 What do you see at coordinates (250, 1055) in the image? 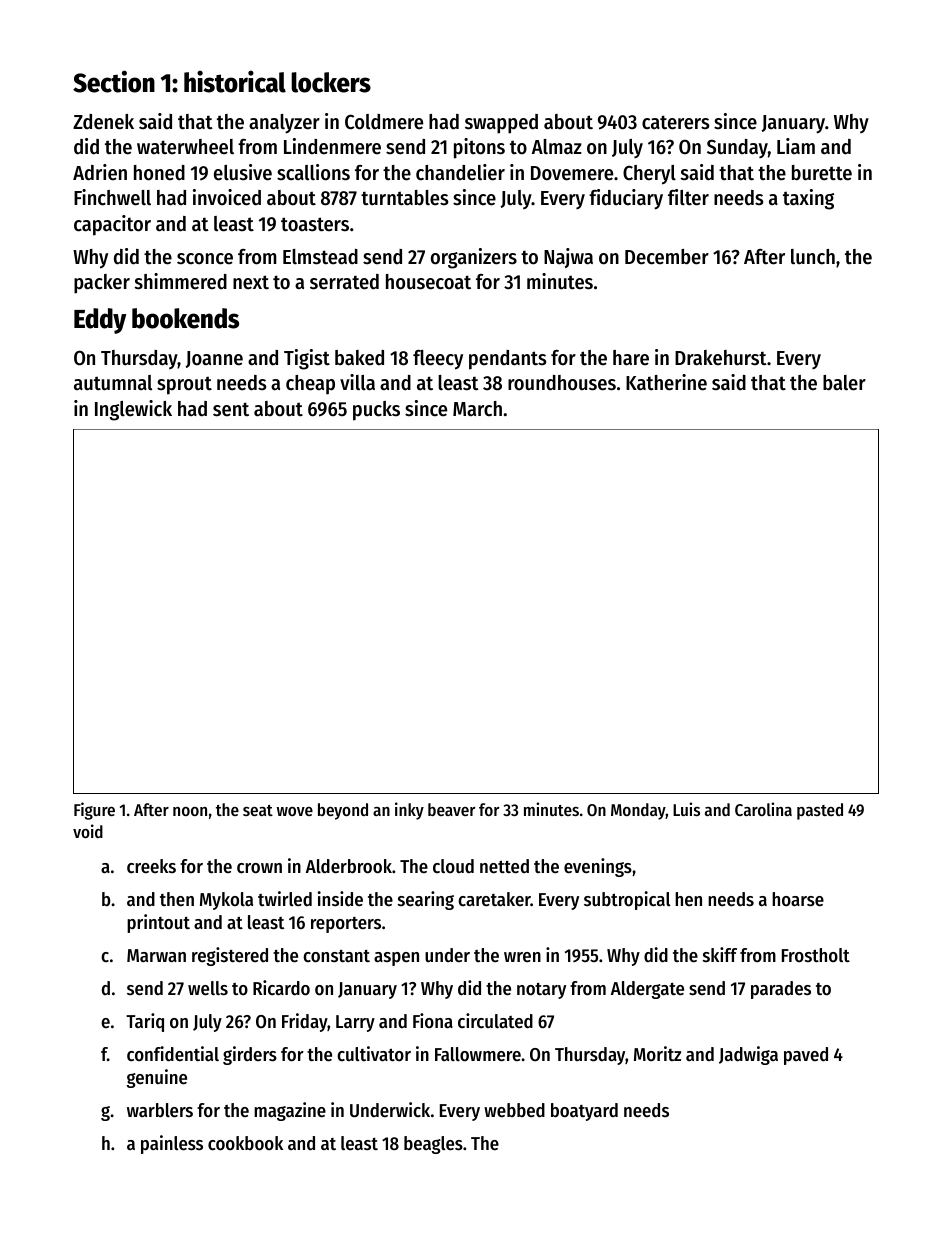
I see `girders` at bounding box center [250, 1055].
